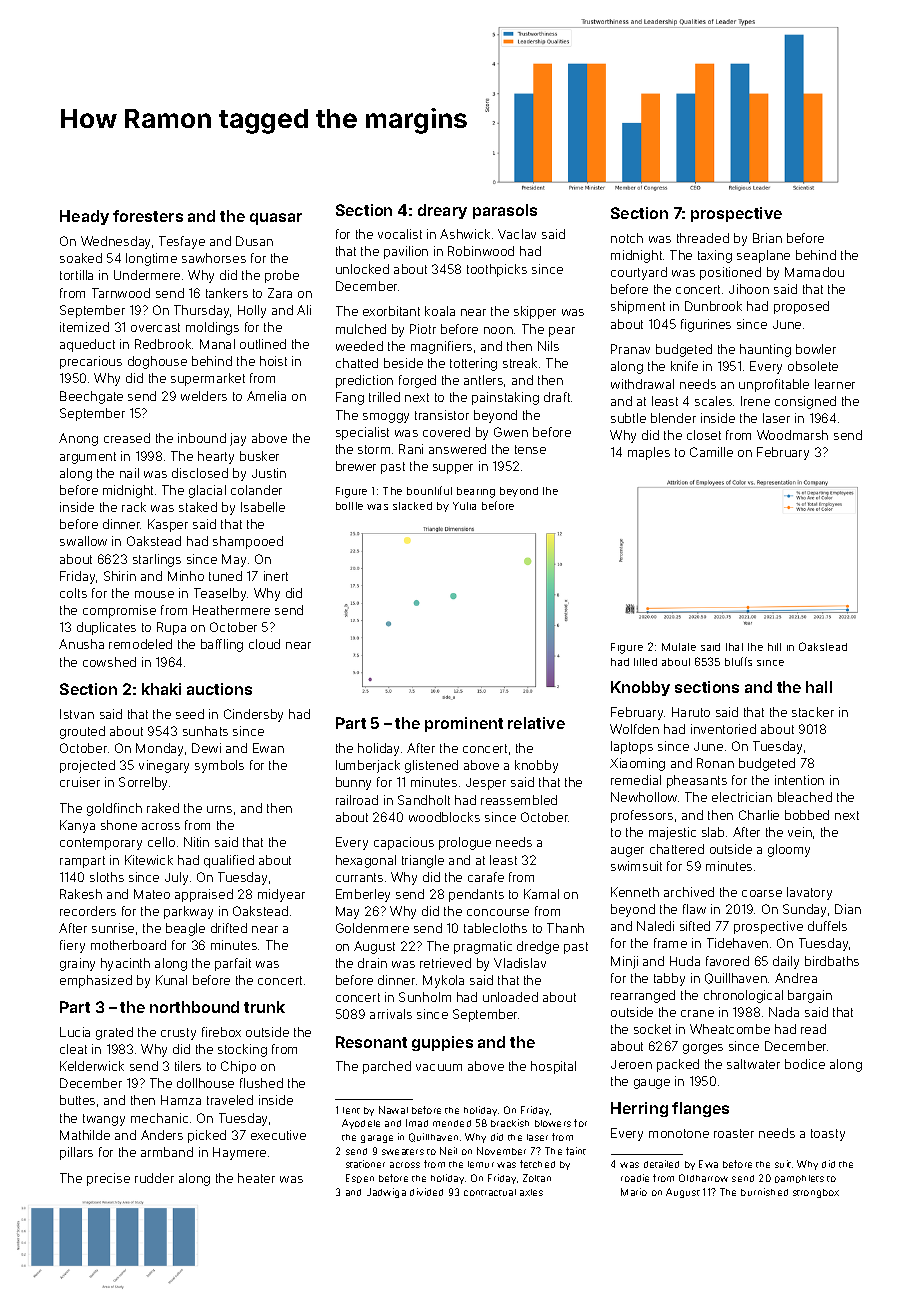 The width and height of the screenshot is (924, 1308). I want to click on Mamadou, so click(814, 272).
